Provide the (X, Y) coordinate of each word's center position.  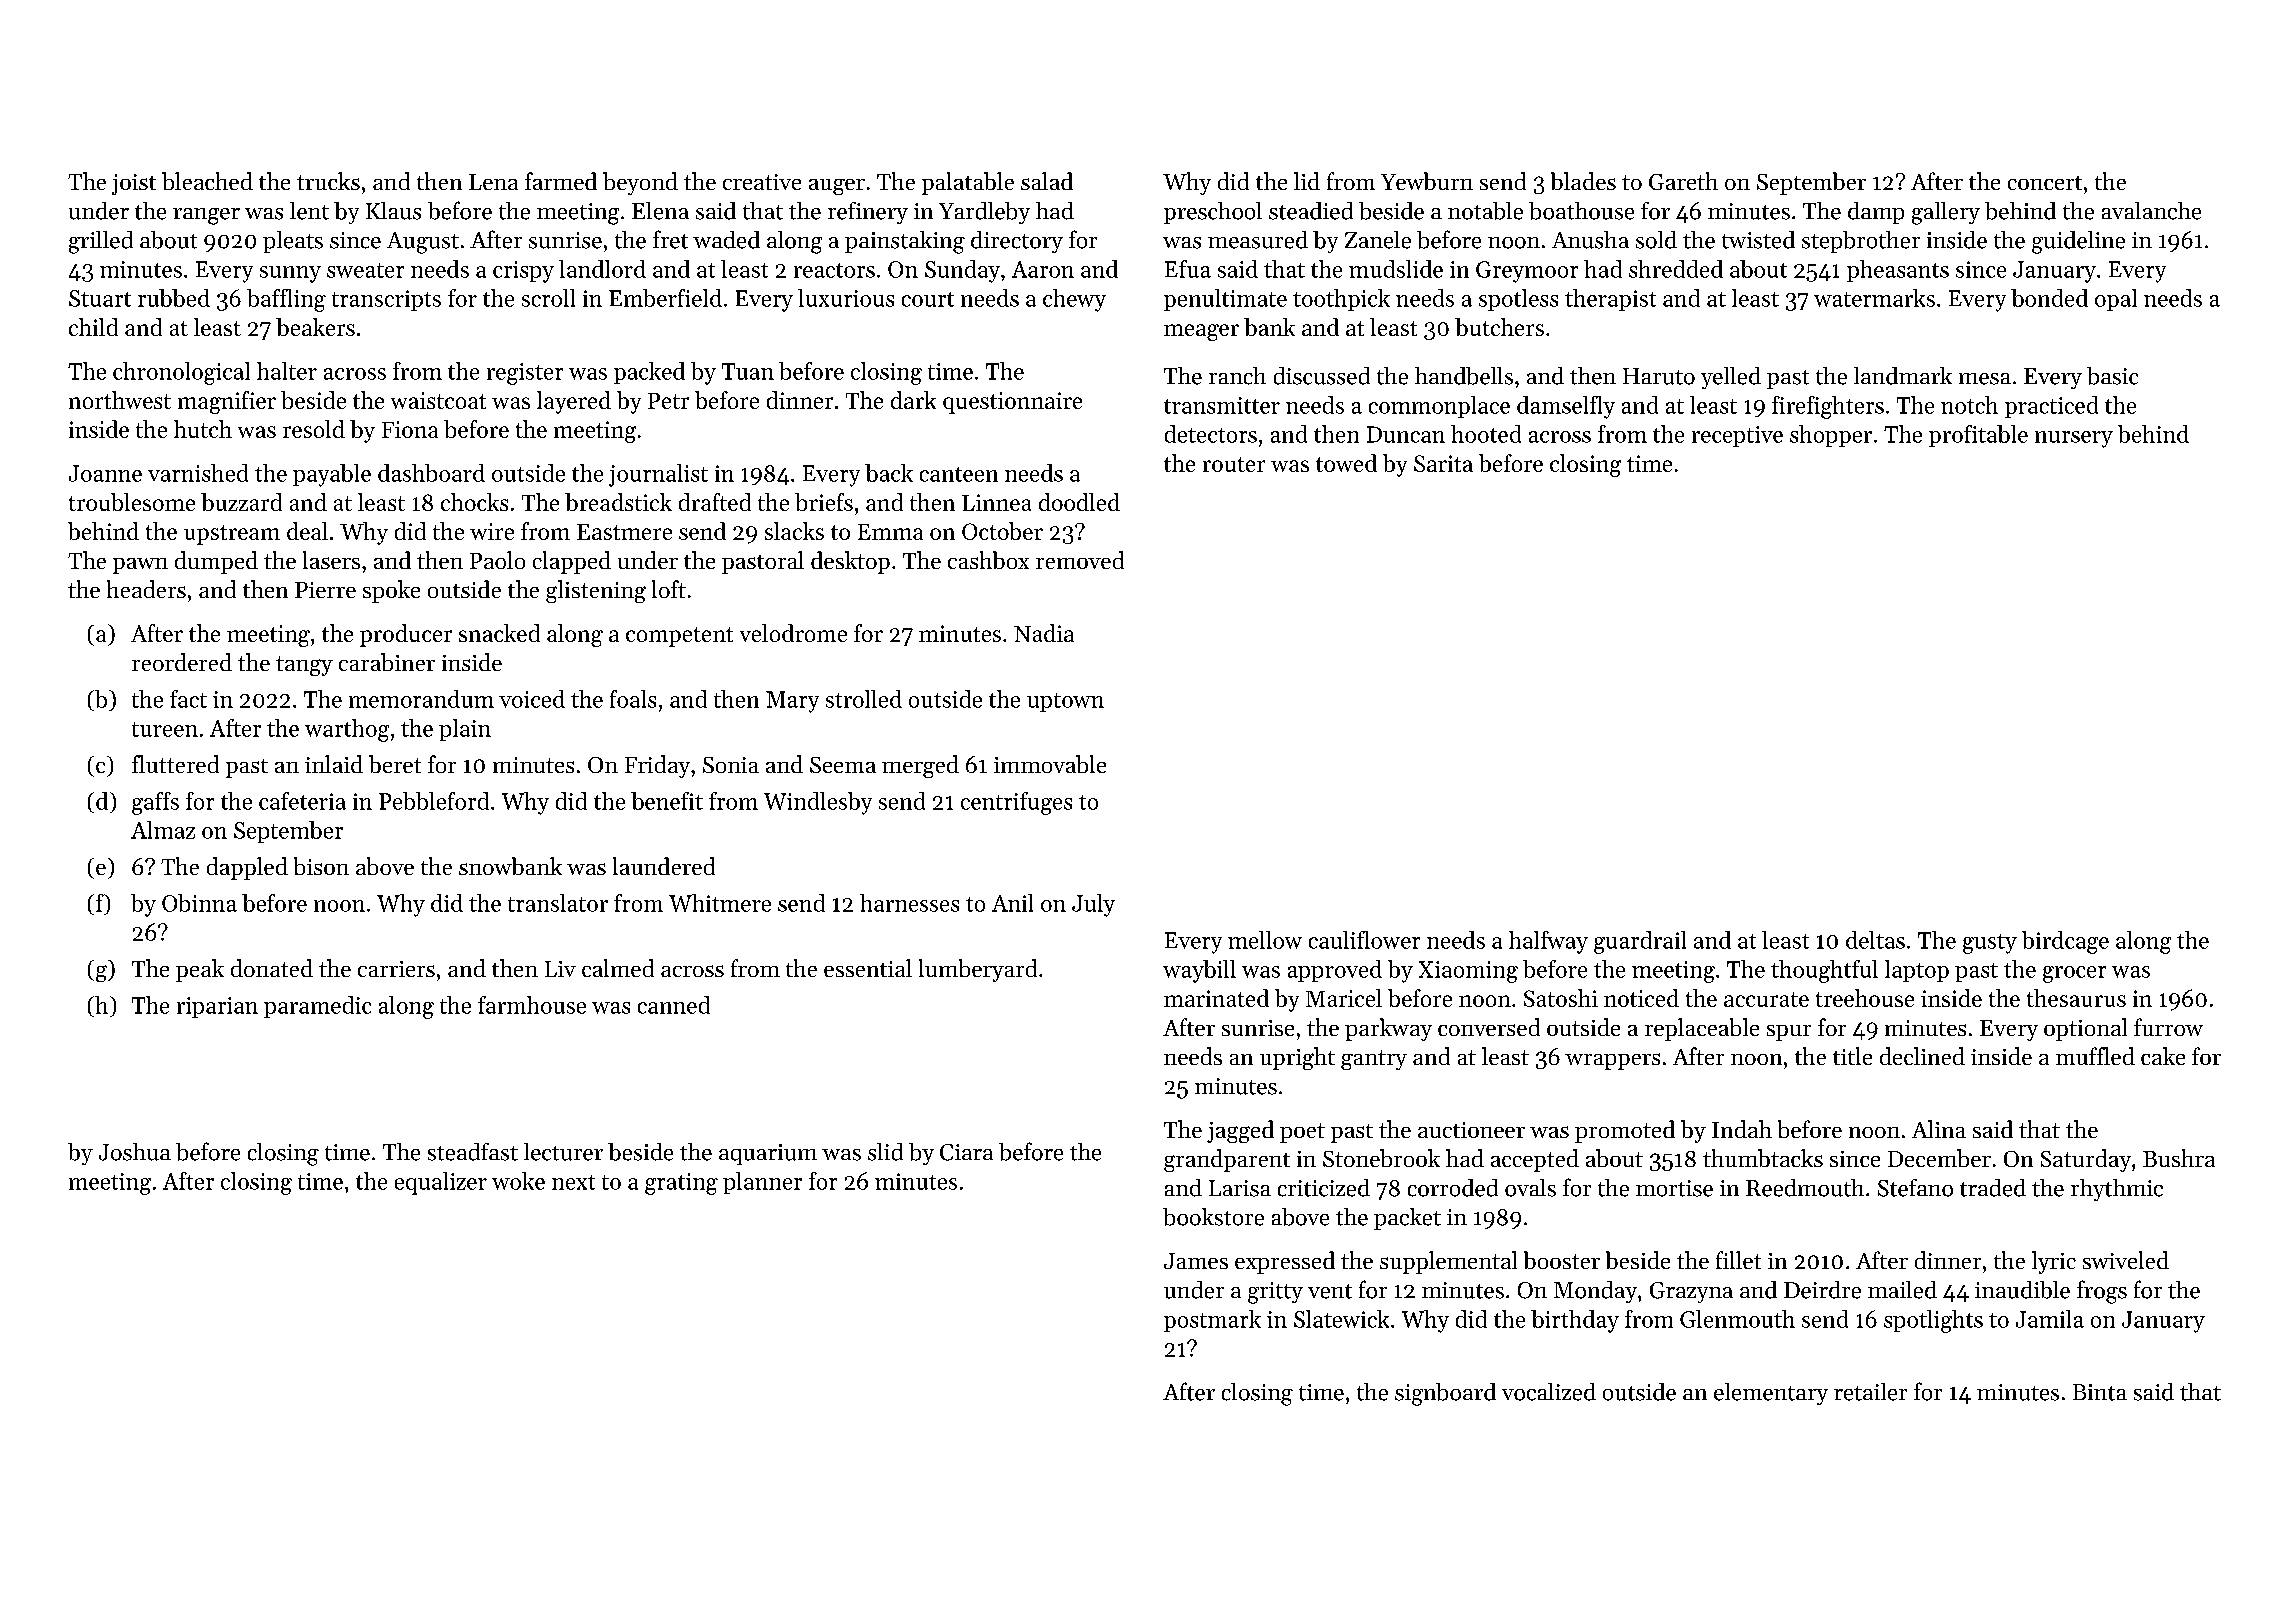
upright (1297, 1058)
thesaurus (2076, 998)
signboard (1445, 1394)
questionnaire (1012, 403)
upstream (232, 535)
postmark (1212, 1321)
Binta (2100, 1392)
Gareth (1683, 181)
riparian (217, 1007)
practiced (2051, 407)
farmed (561, 181)
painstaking (905, 242)
